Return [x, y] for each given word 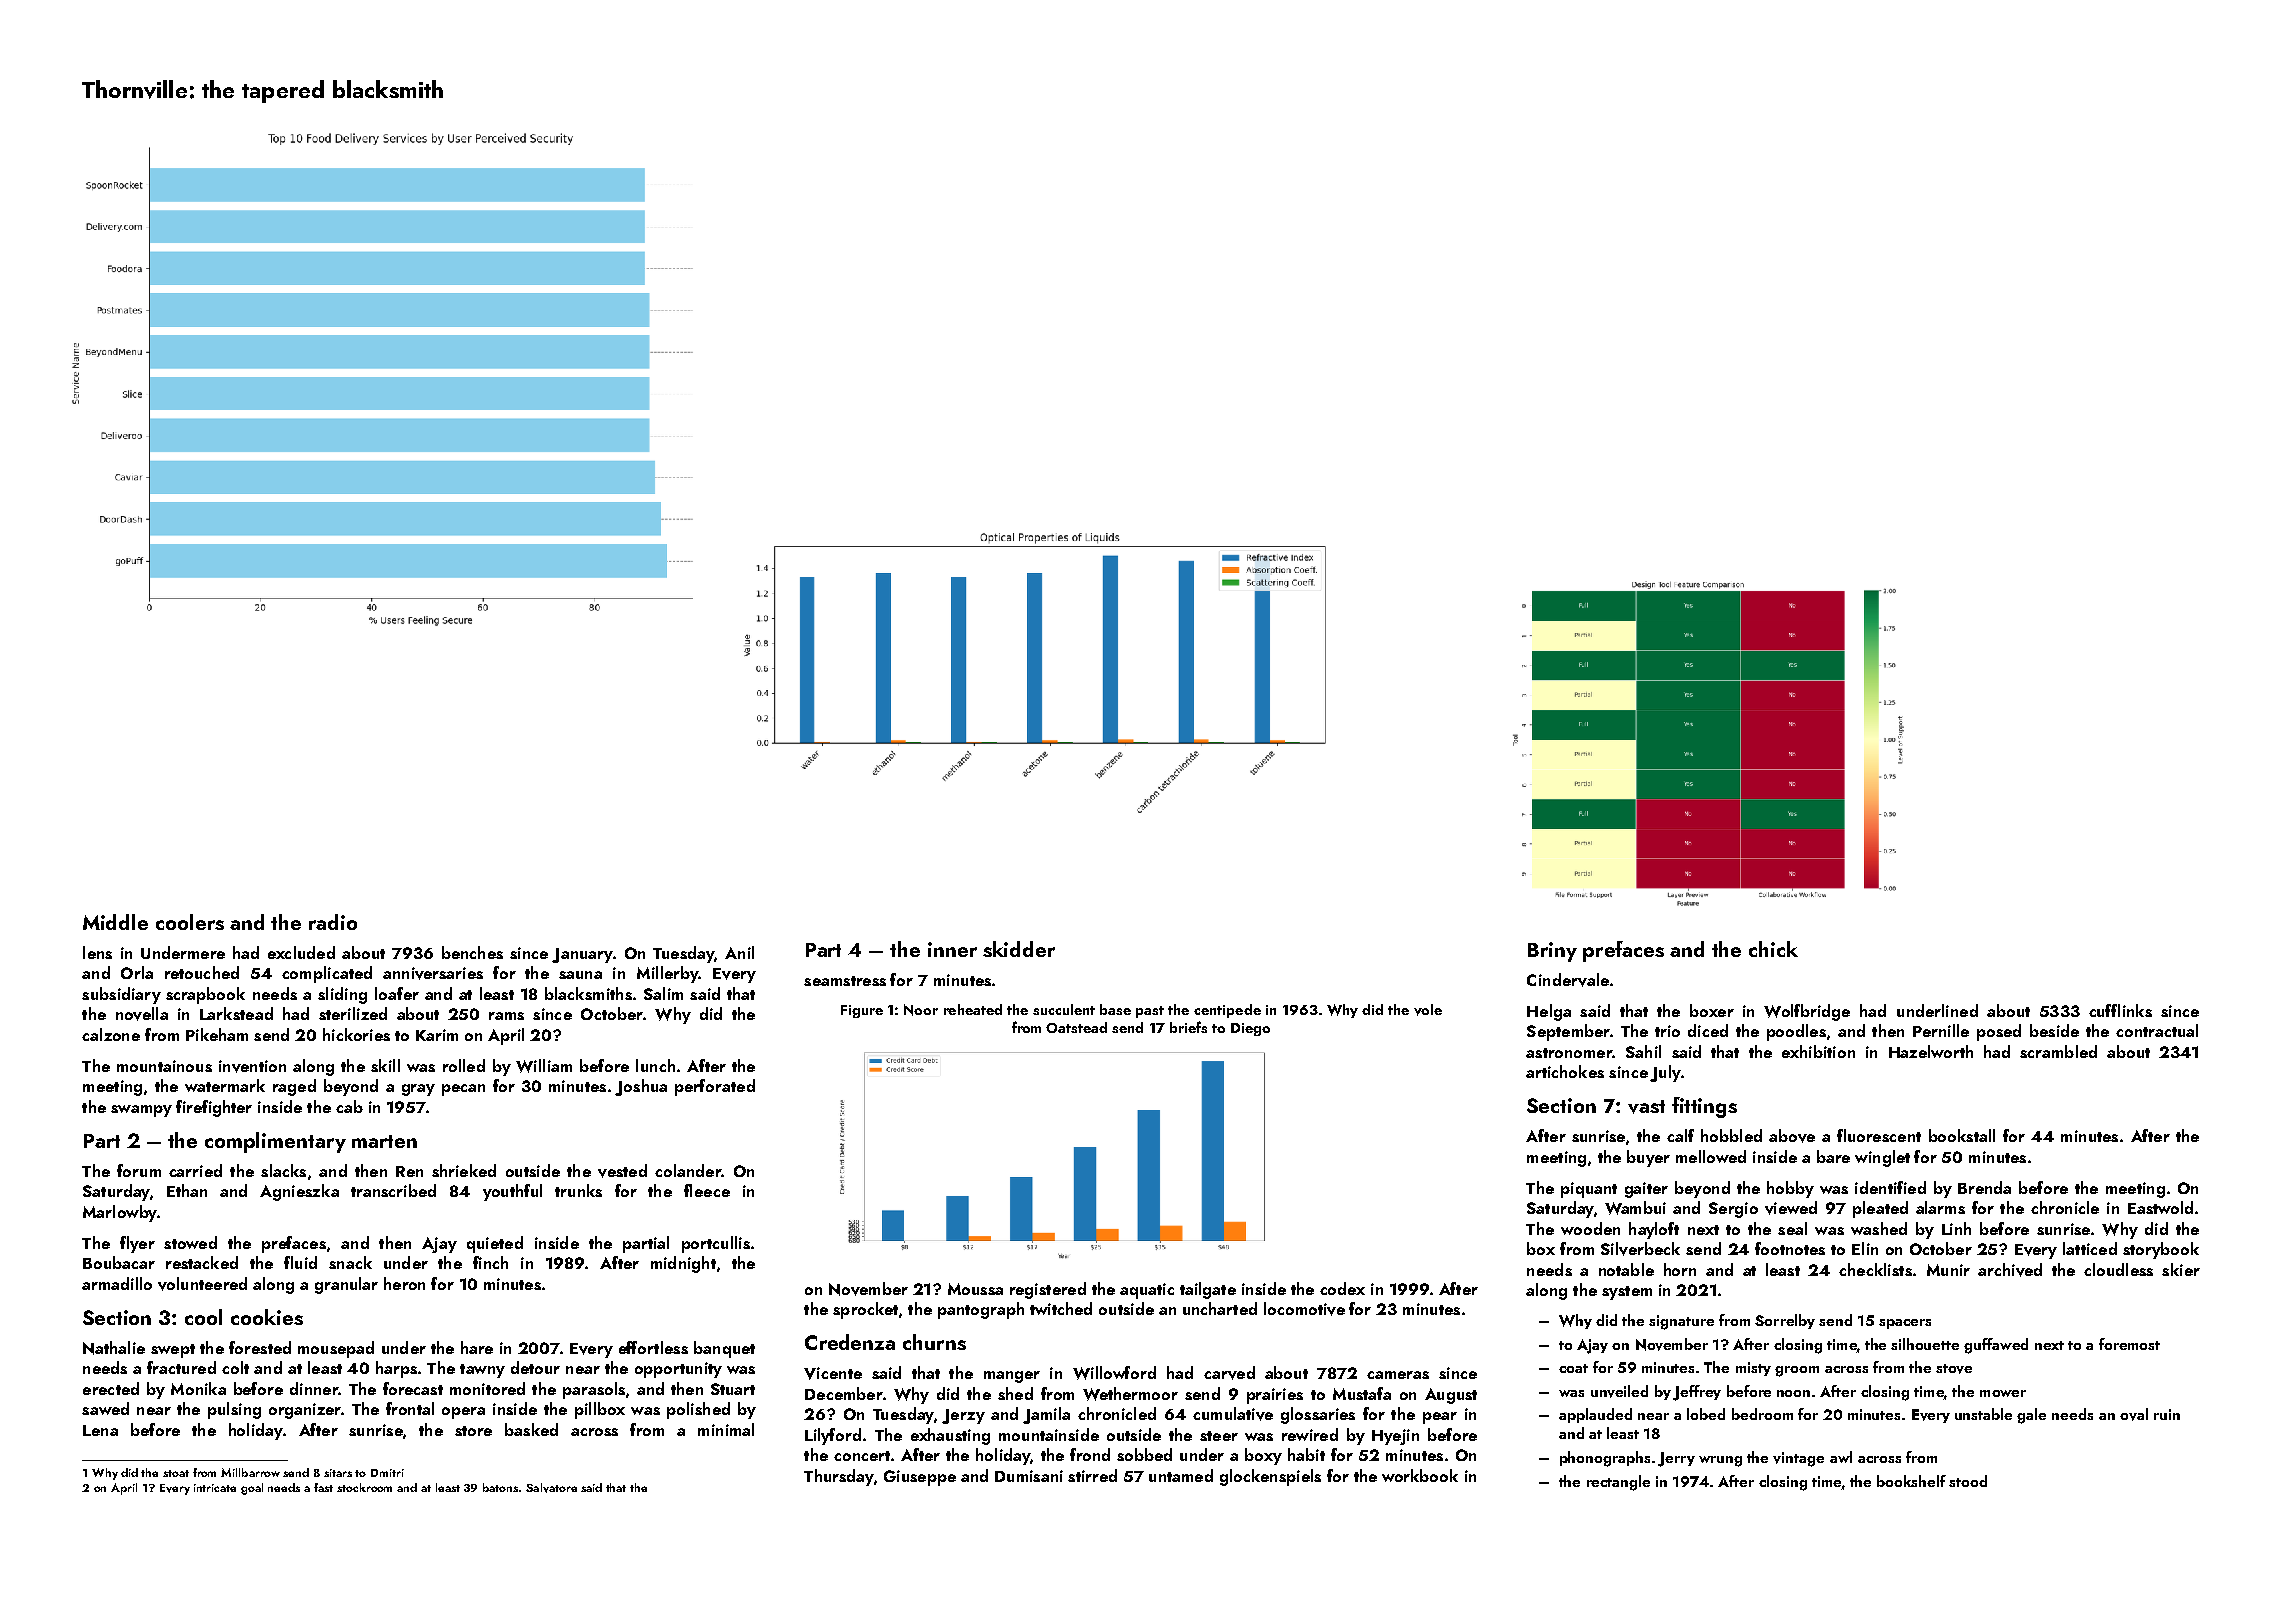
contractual [2157, 1030]
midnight [683, 1264]
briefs [1188, 1027]
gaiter [1646, 1190]
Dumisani [1029, 1476]
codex [1342, 1288]
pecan [463, 1090]
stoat [176, 1473]
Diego [1250, 1029]
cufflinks [2120, 1010]
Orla [137, 972]
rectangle [1618, 1483]
